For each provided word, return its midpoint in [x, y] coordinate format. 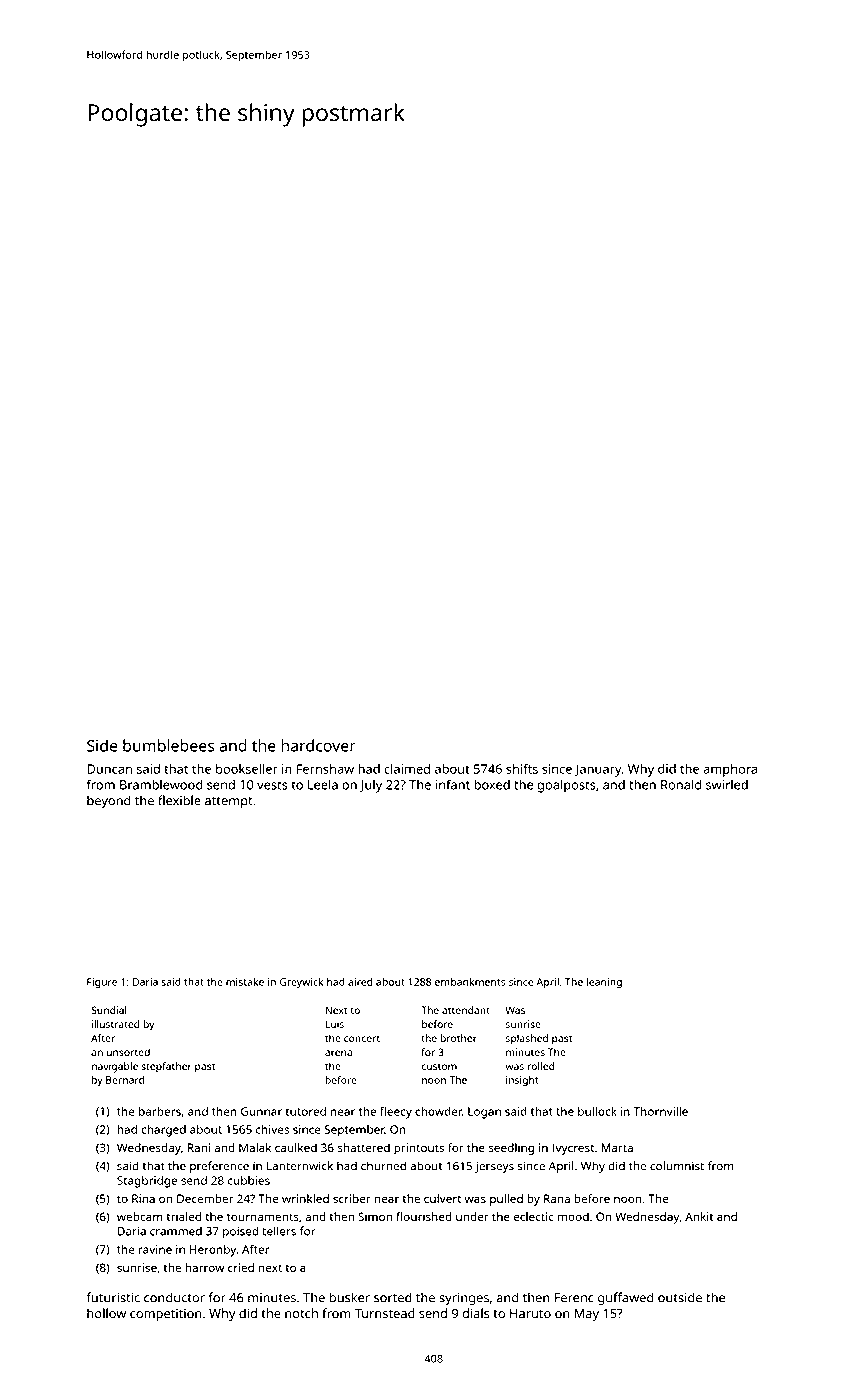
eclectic [534, 1216]
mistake [245, 982]
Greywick [302, 983]
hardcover [318, 745]
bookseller [247, 768]
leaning [604, 983]
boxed [492, 784]
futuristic [113, 1297]
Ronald [681, 784]
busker [350, 1297]
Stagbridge [147, 1182]
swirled [727, 784]
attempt [229, 803]
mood [573, 1216]
